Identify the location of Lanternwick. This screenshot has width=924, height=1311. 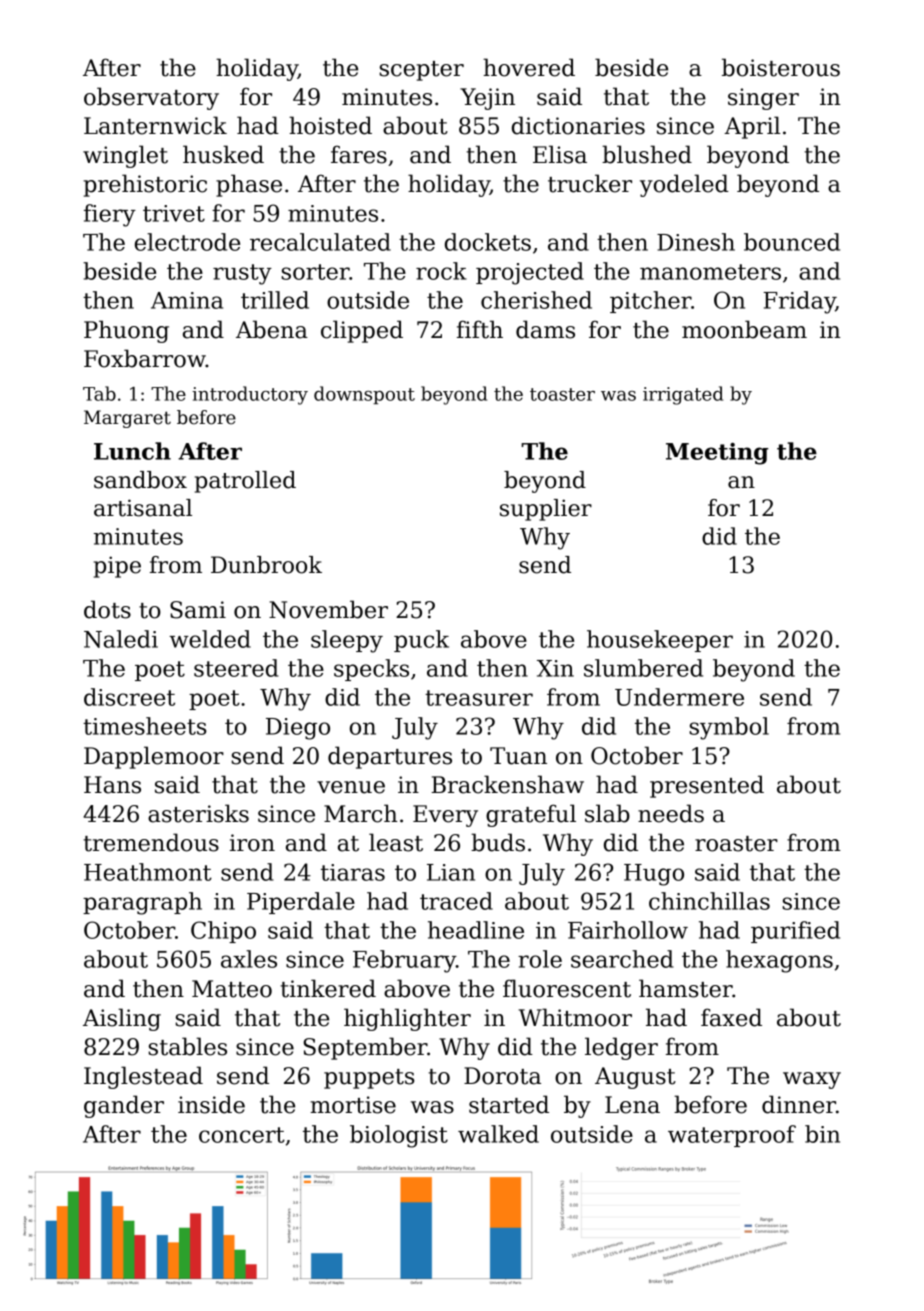
(155, 125).
